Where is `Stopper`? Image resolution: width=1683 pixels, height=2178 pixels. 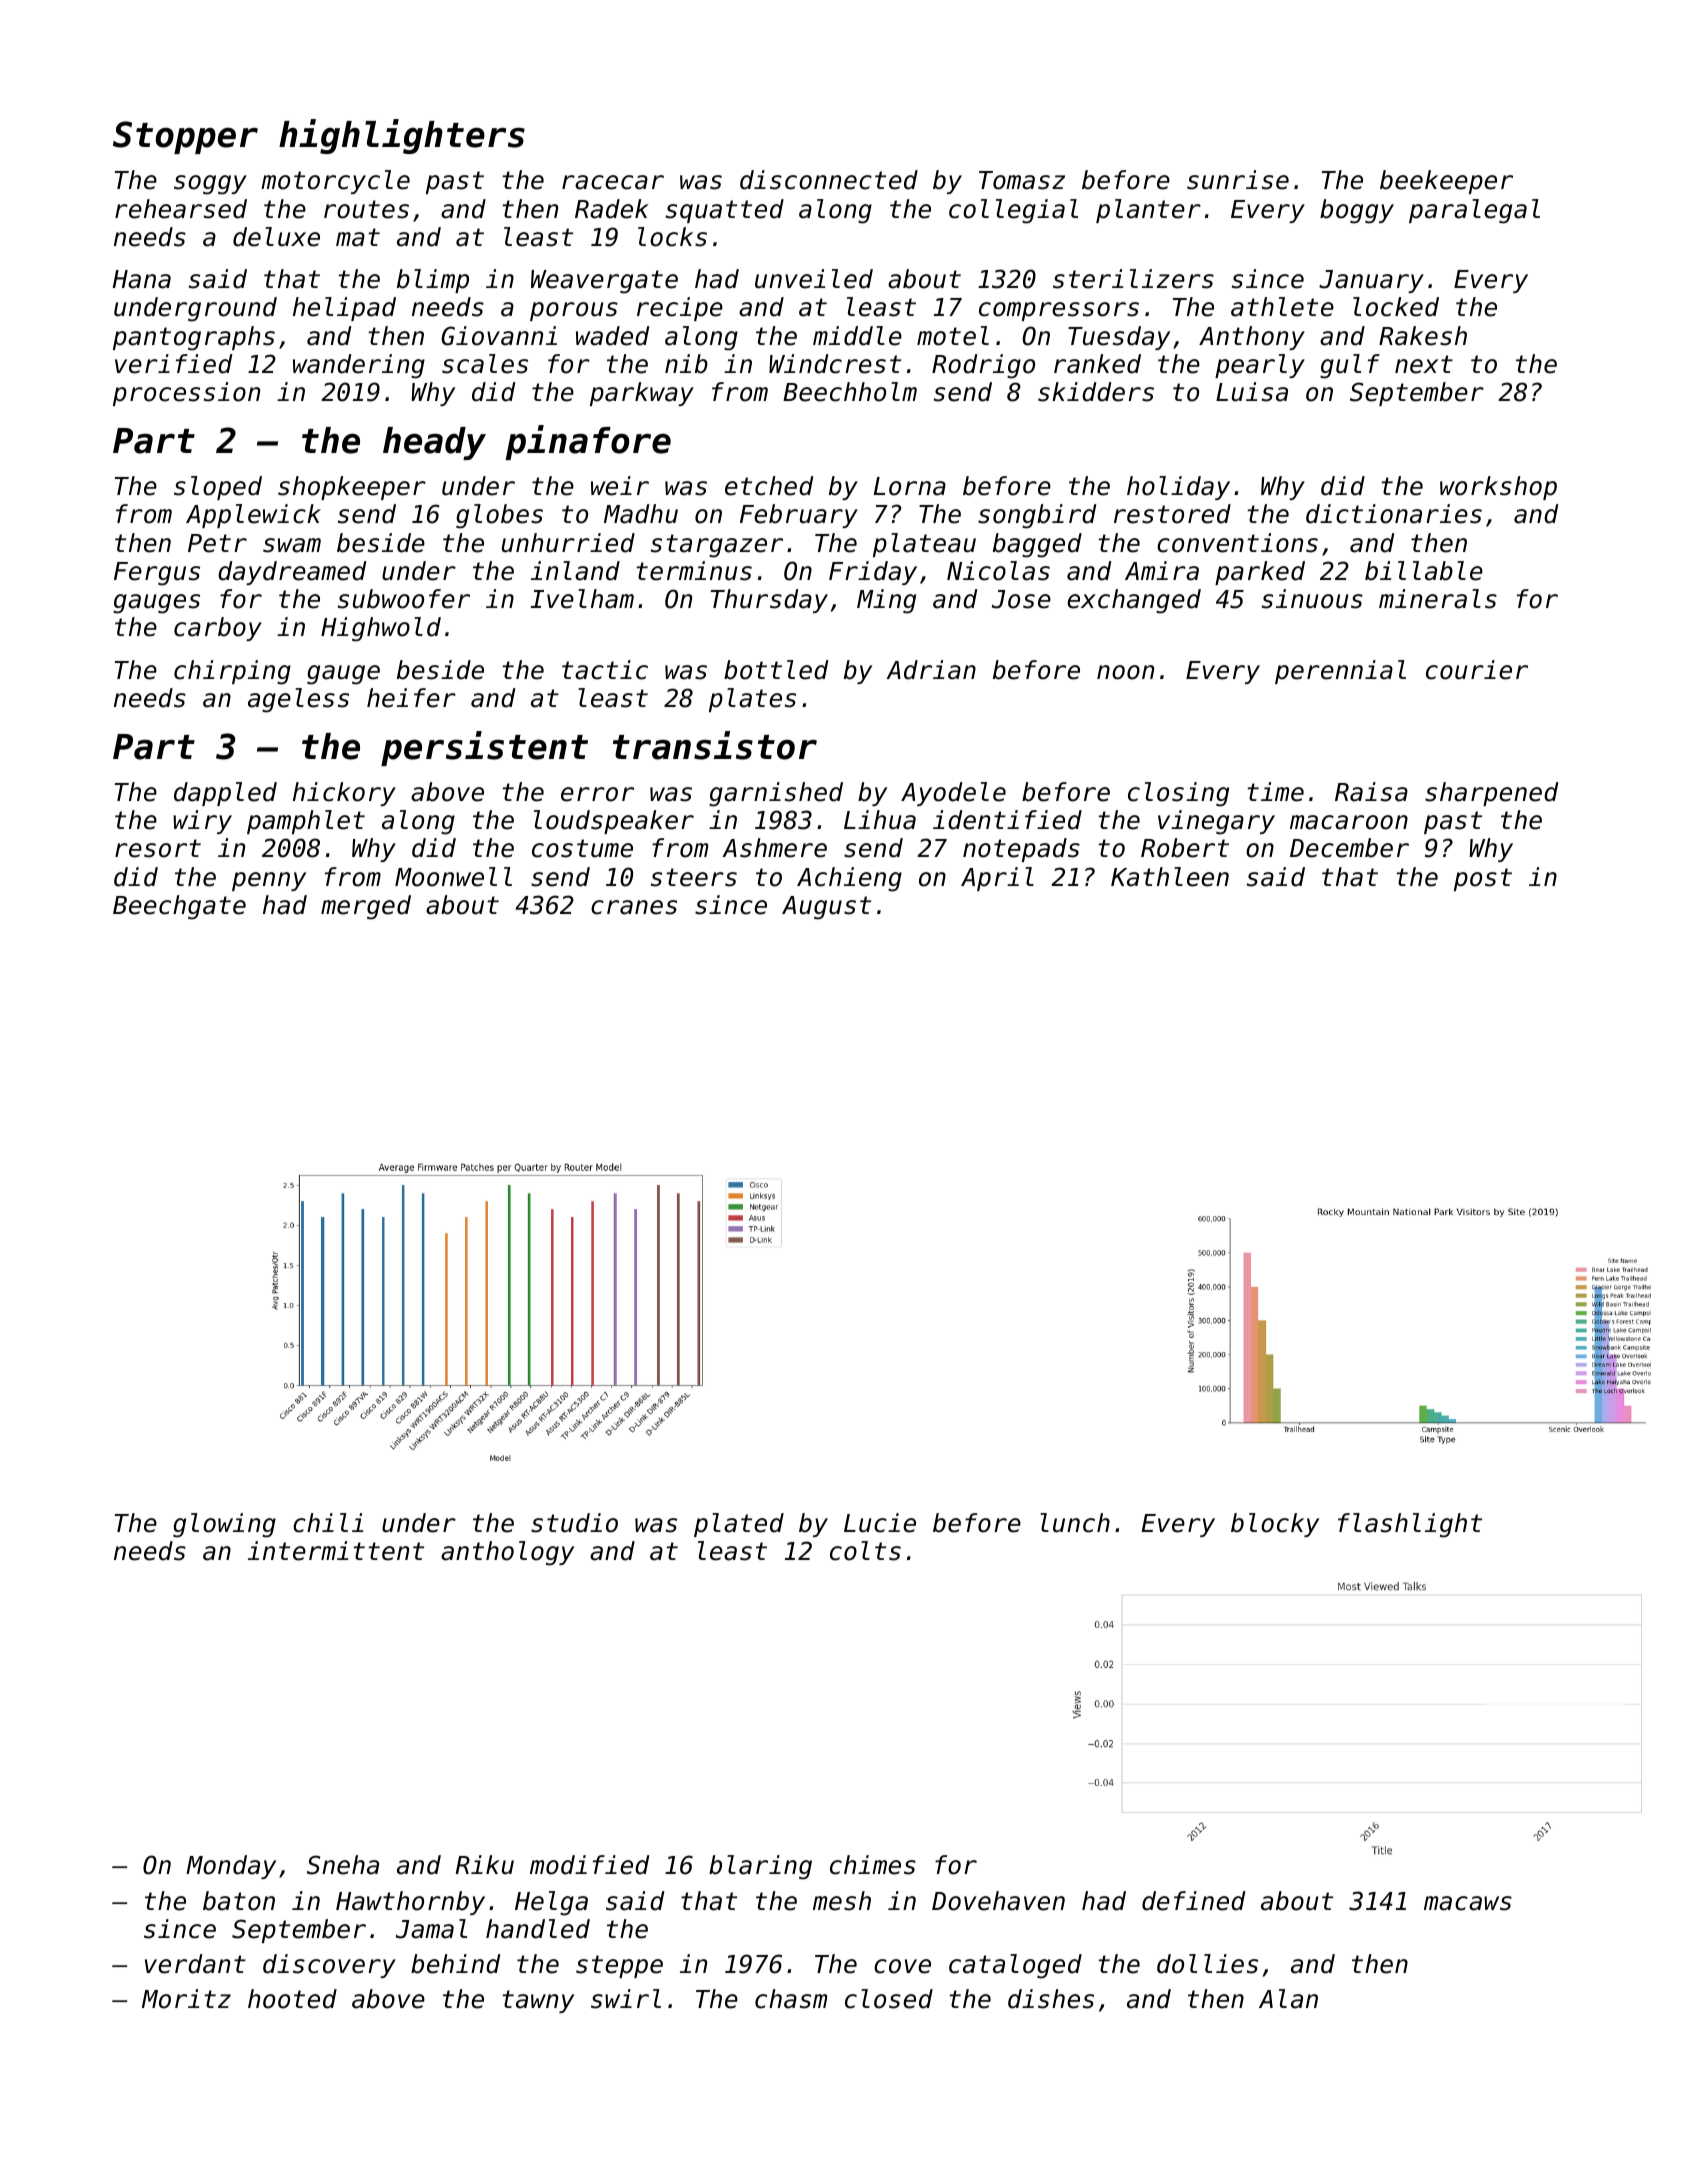 Stopper is located at coordinates (185, 137).
